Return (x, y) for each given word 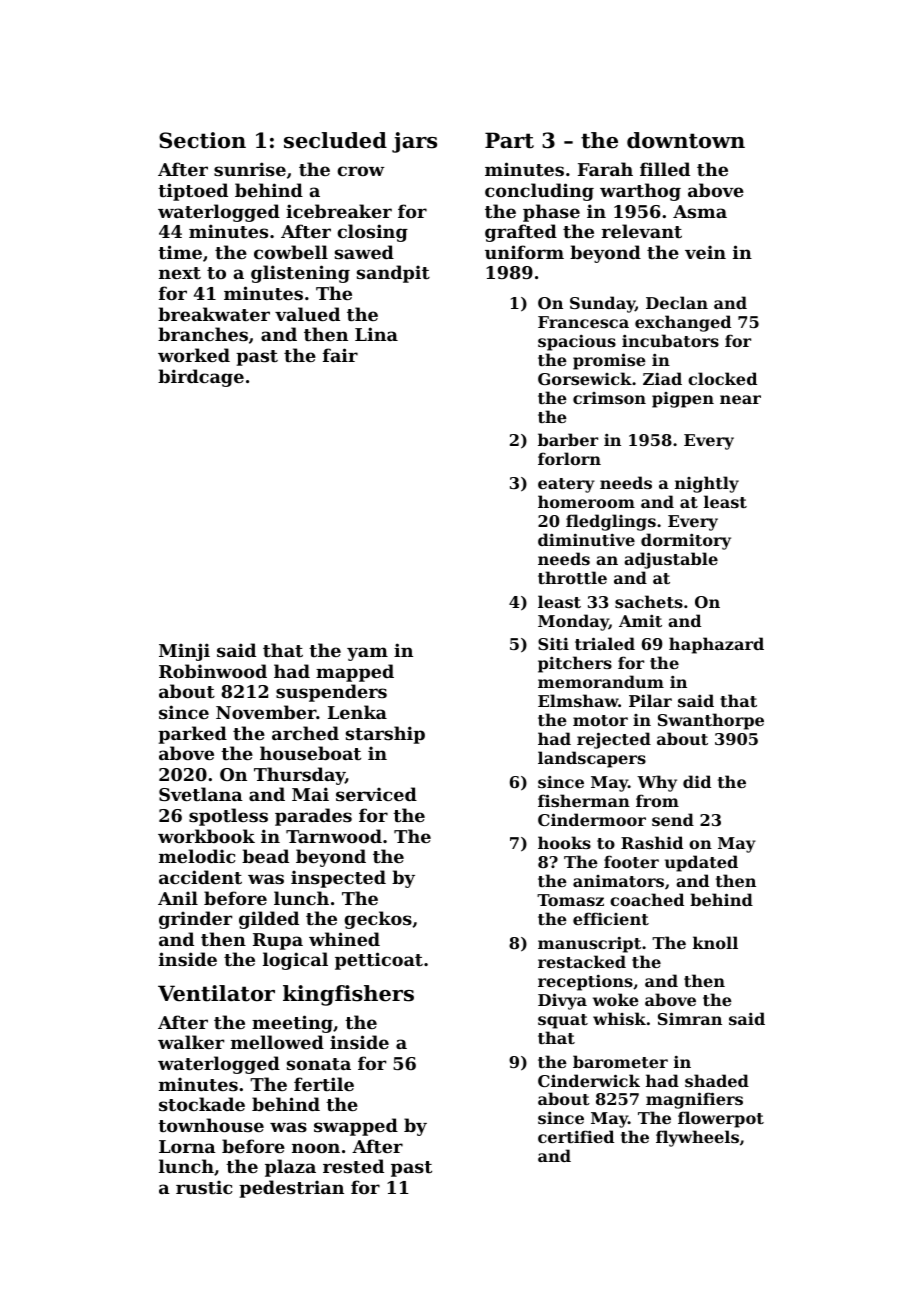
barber (568, 439)
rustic (204, 1187)
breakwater (214, 314)
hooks (564, 842)
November (266, 712)
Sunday (602, 304)
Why (657, 783)
